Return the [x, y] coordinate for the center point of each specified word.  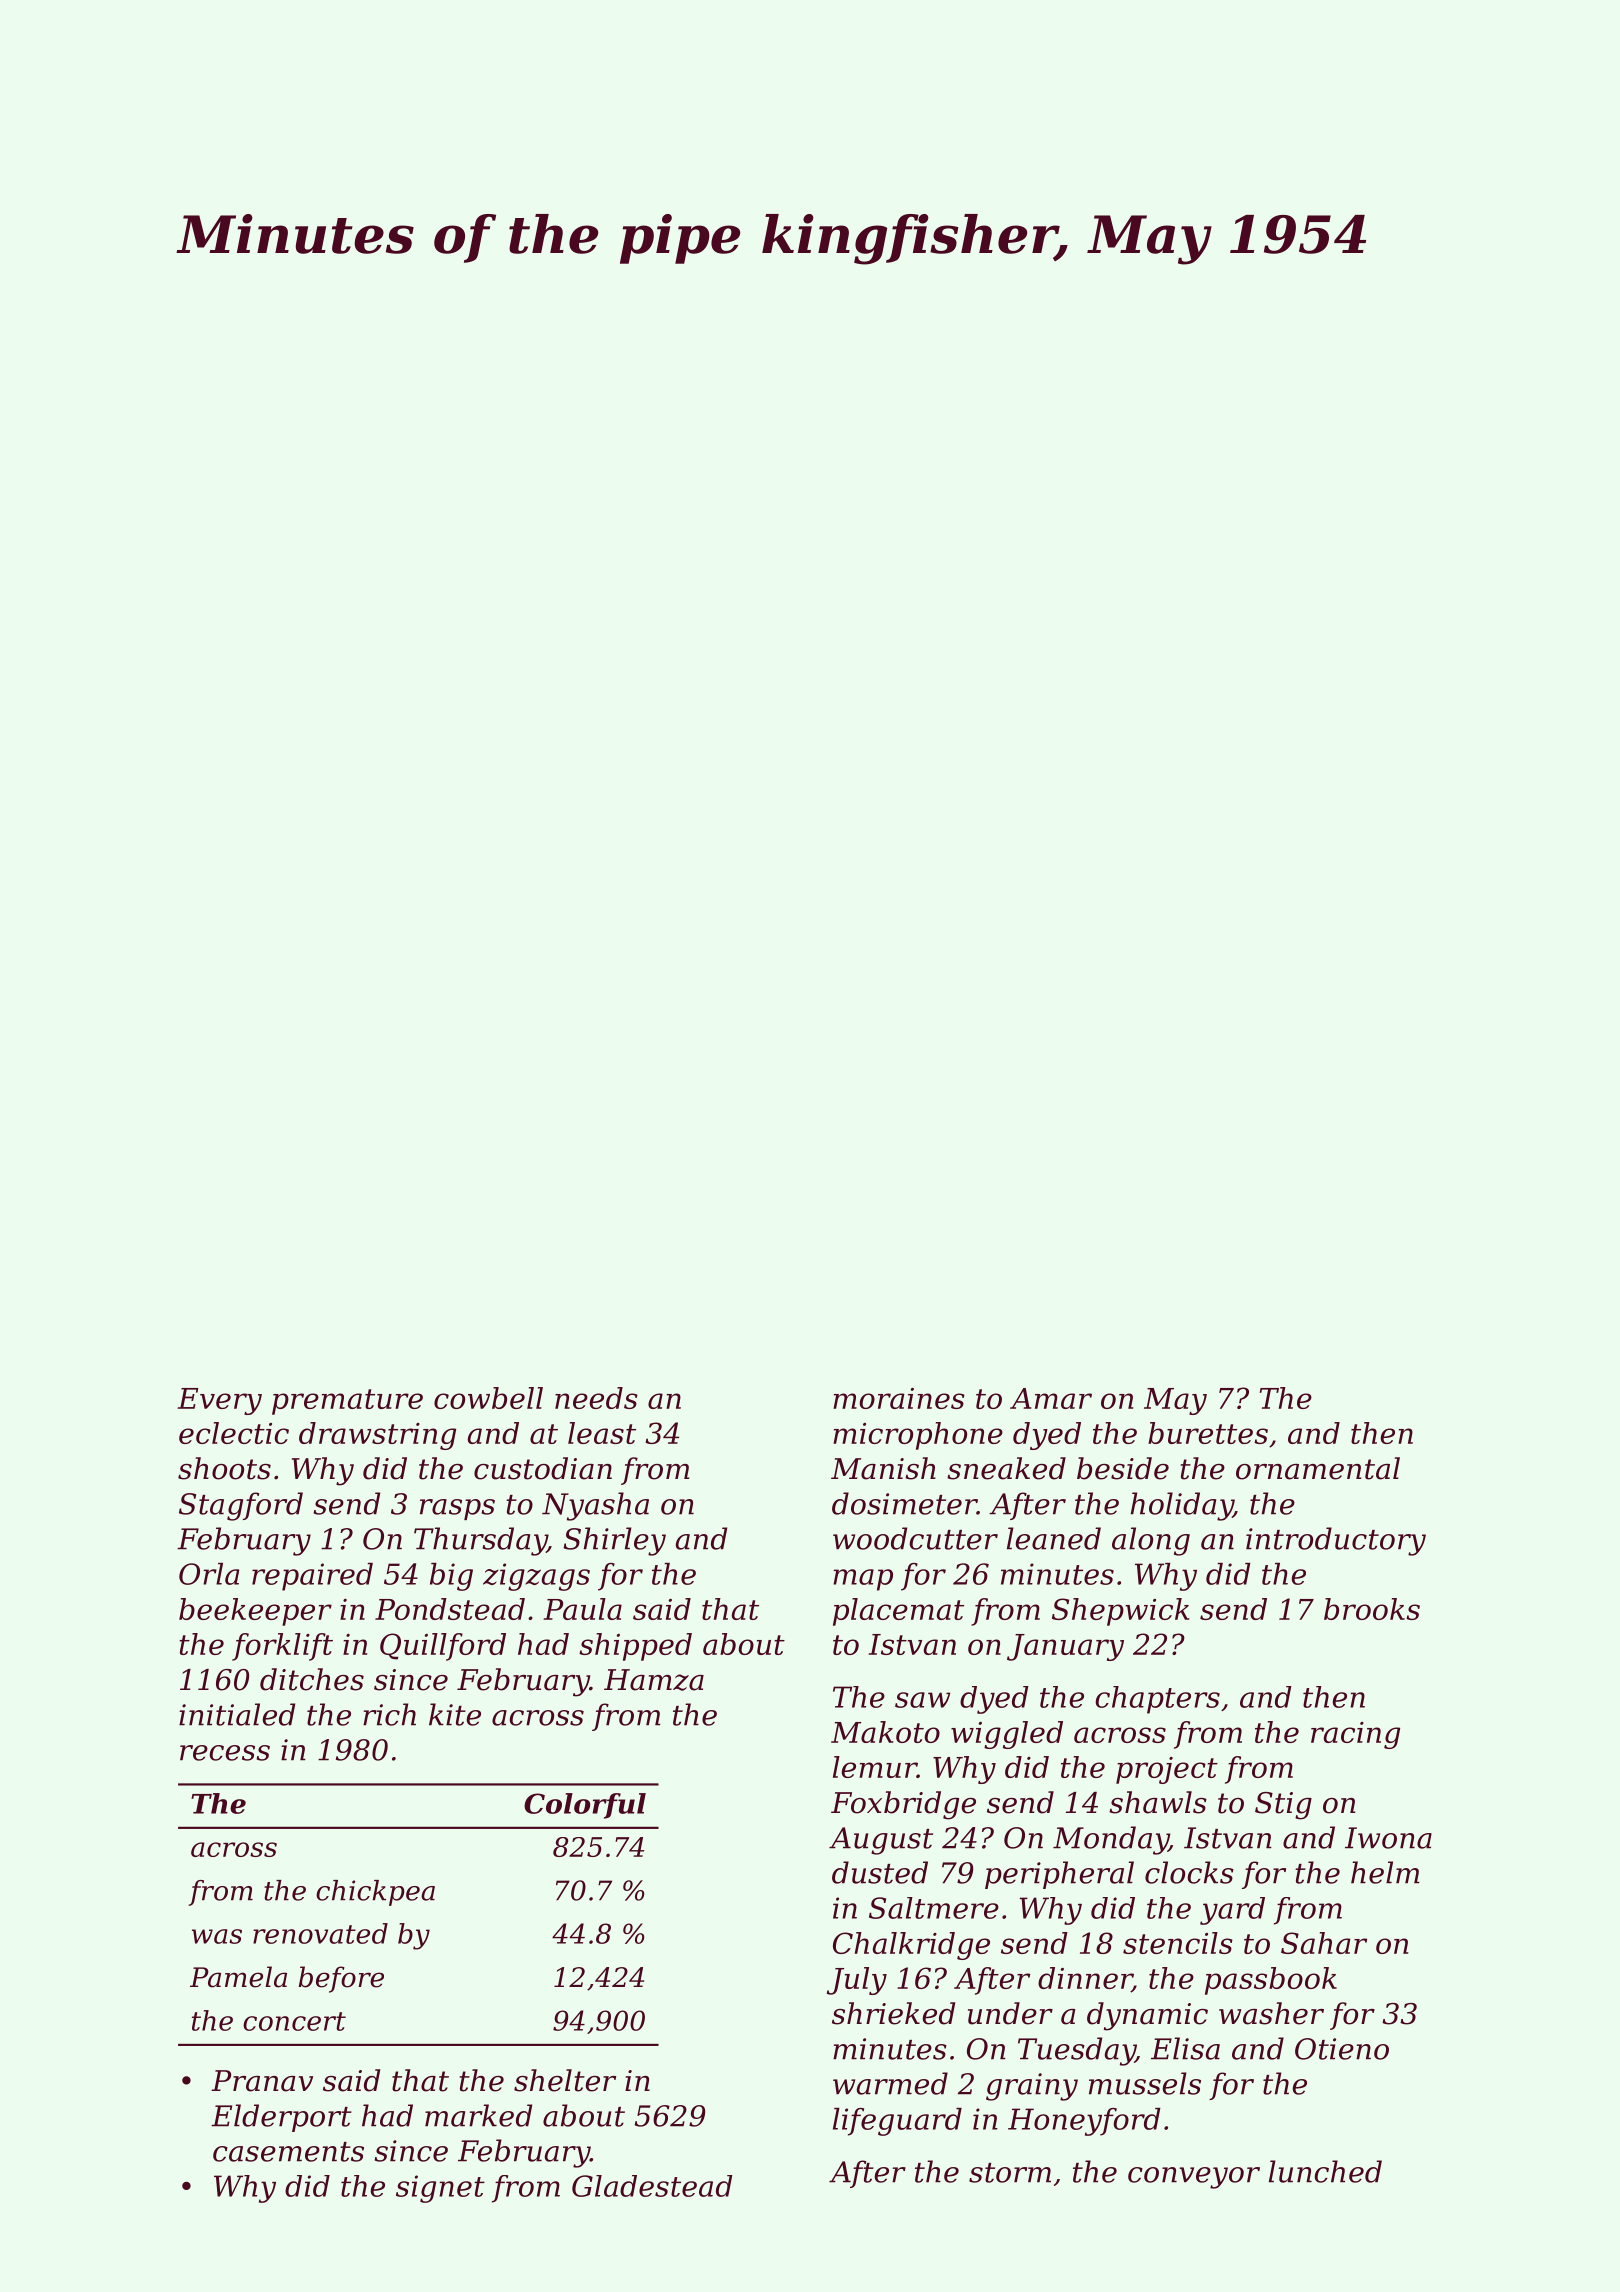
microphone [918, 1436]
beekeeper [255, 1612]
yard [1232, 1911]
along [1151, 1541]
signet [440, 2189]
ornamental [1318, 1468]
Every [219, 1401]
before [341, 1979]
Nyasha [595, 1506]
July [857, 1981]
